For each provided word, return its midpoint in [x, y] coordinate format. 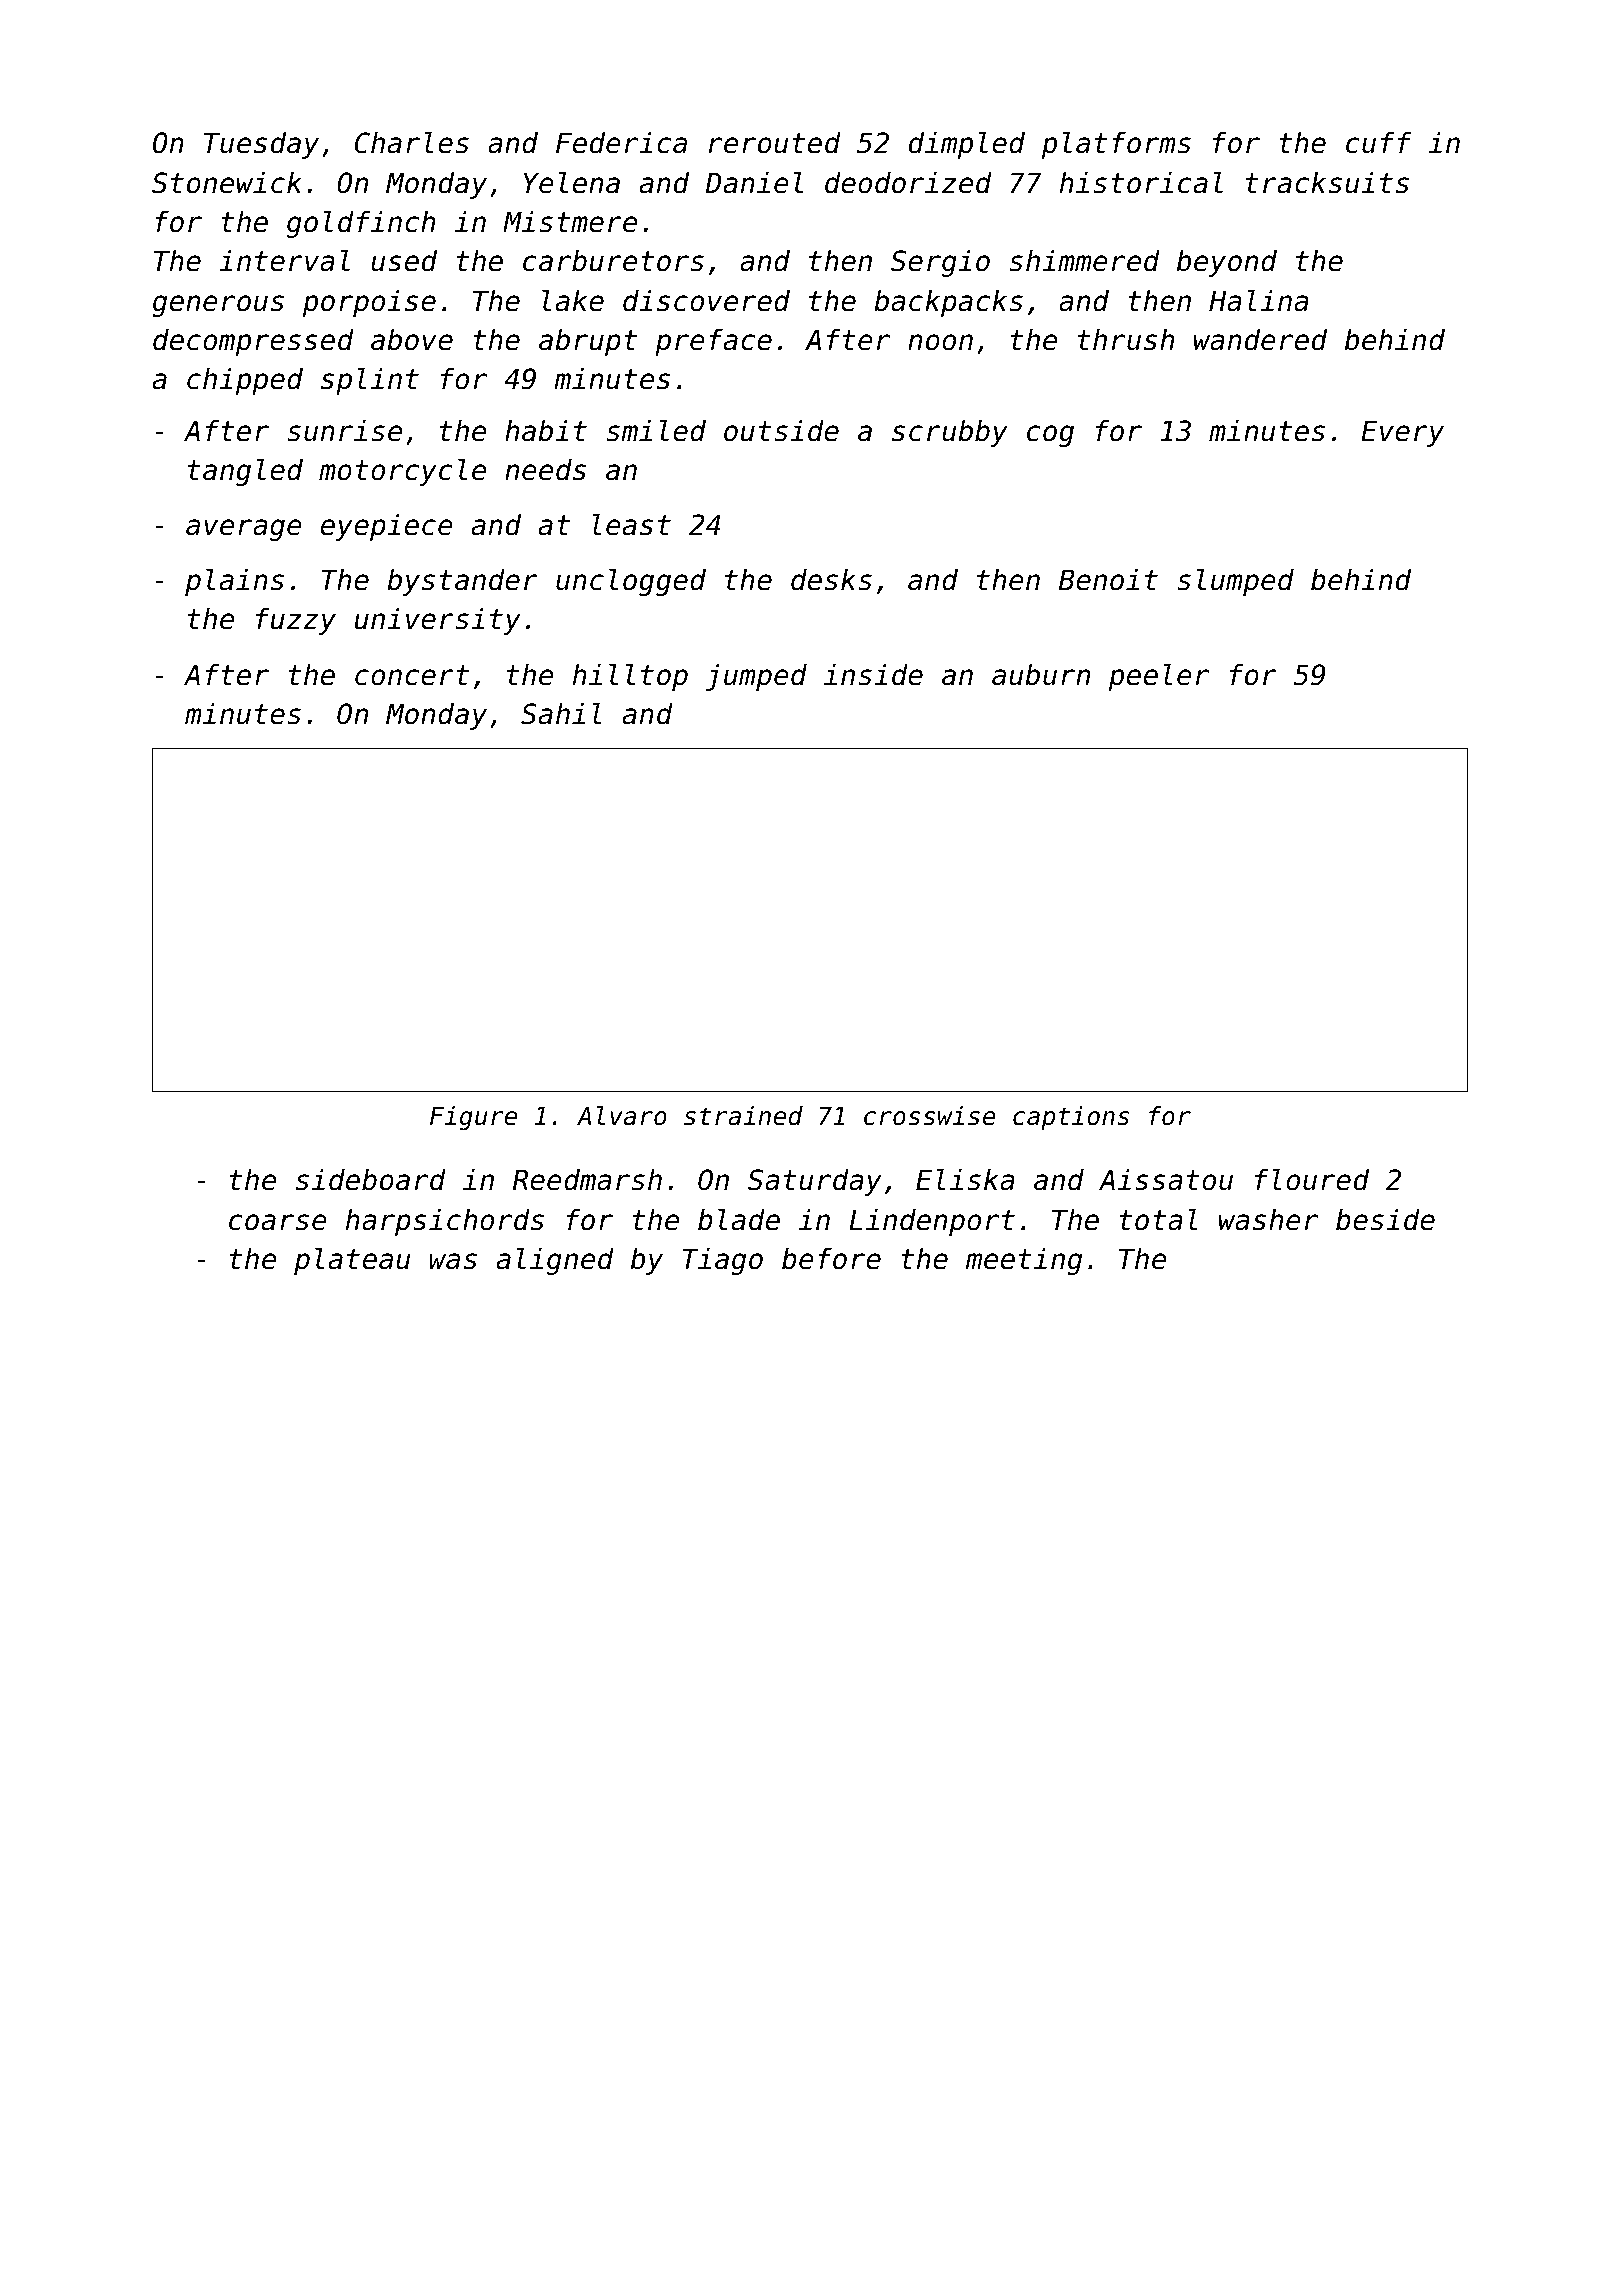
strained [743, 1116]
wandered [1260, 340]
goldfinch [361, 224]
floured [1312, 1179]
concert [412, 675]
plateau [352, 1261]
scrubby [950, 433]
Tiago [723, 1261]
